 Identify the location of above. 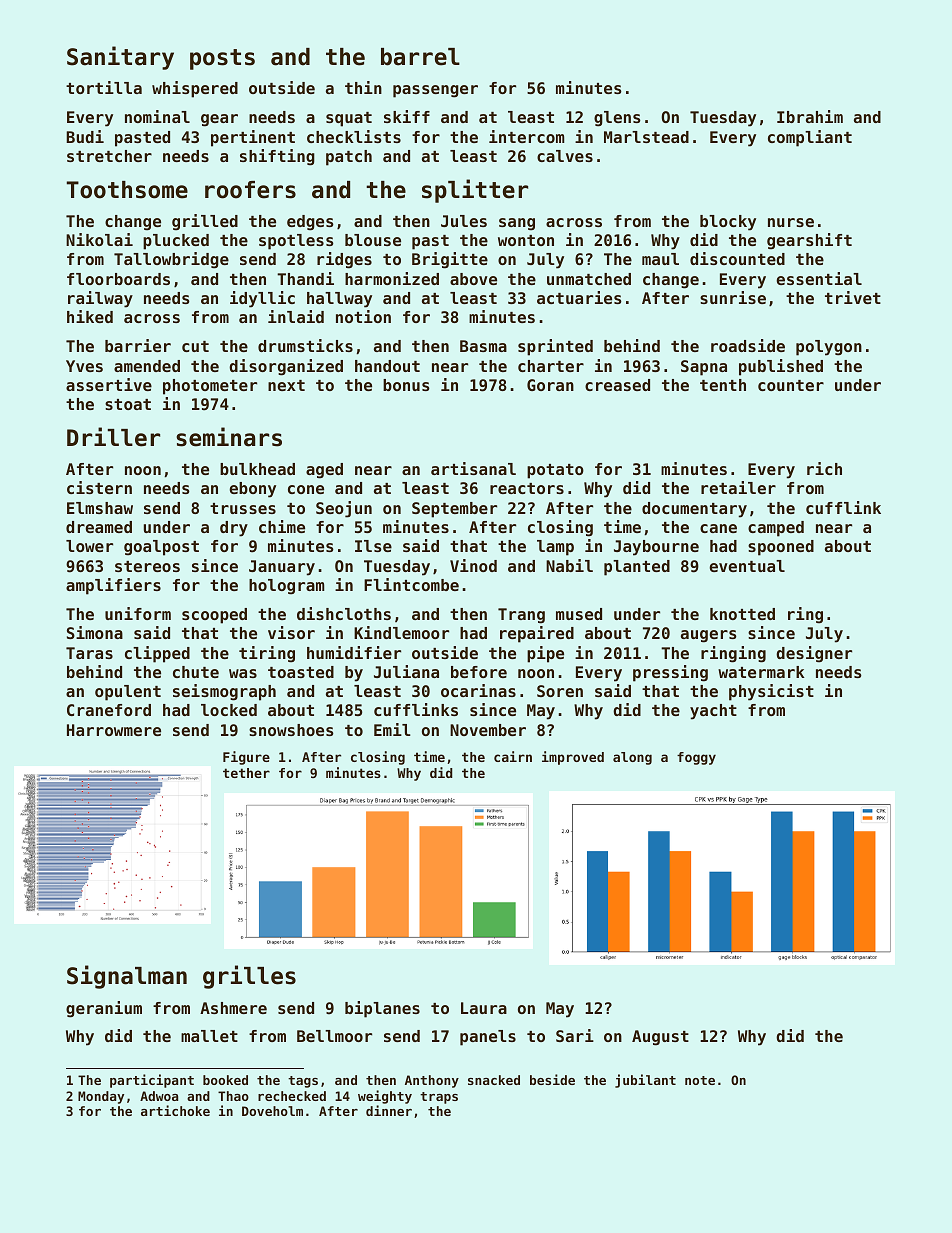
(473, 279).
